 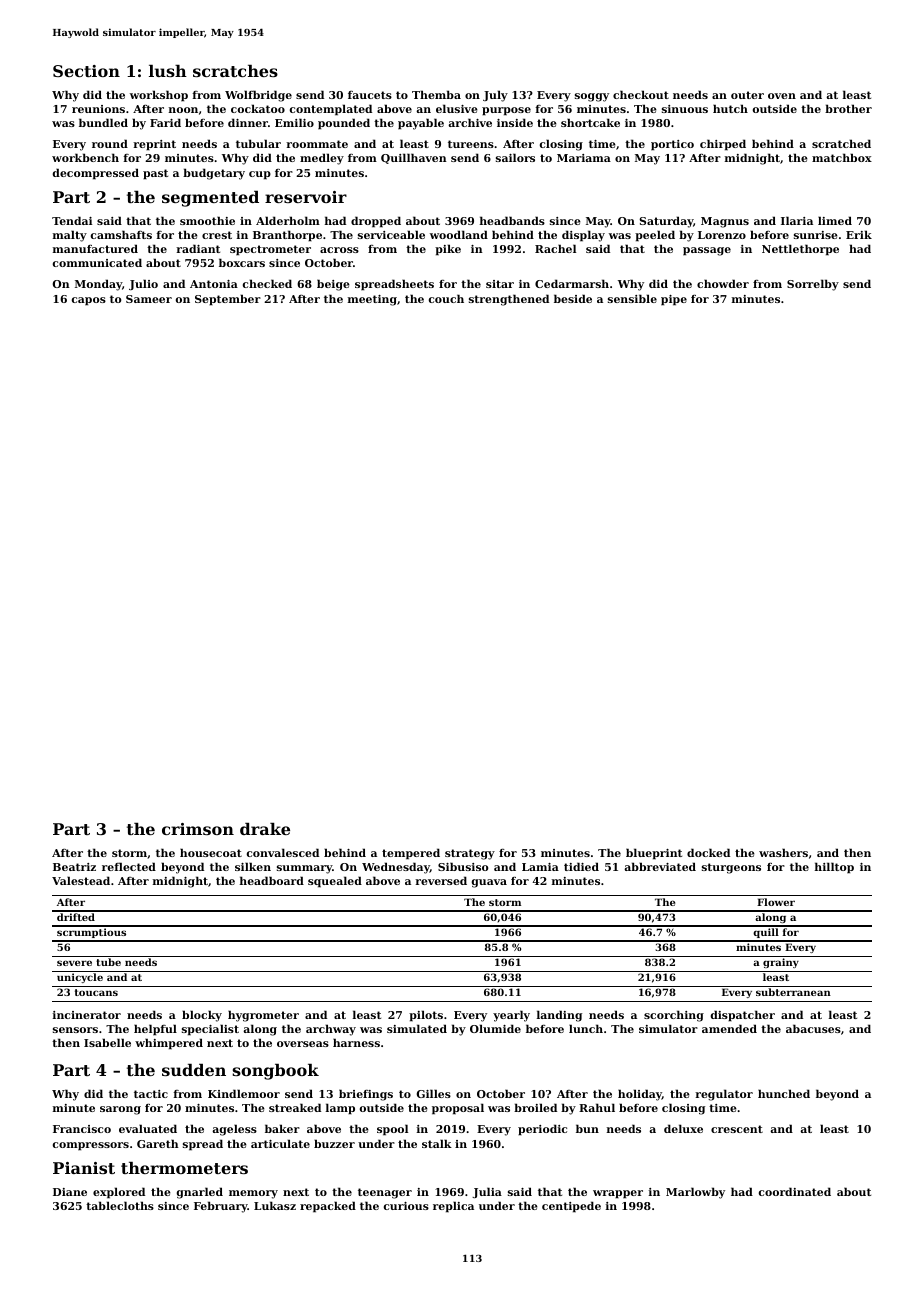 What do you see at coordinates (436, 94) in the document?
I see `Themba` at bounding box center [436, 94].
